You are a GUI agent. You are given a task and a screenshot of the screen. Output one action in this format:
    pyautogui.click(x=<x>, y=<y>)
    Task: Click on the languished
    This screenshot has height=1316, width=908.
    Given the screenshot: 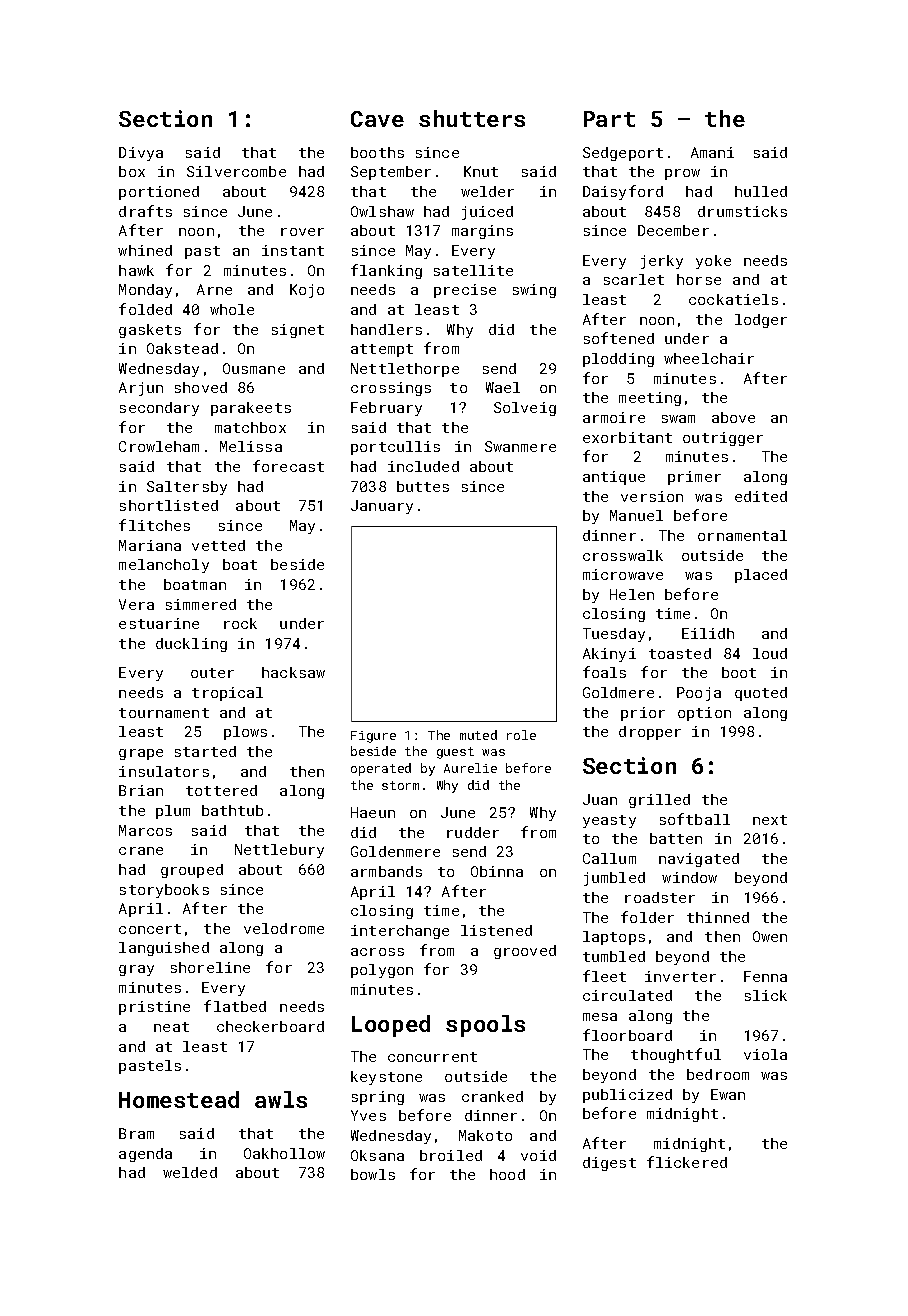 What is the action you would take?
    pyautogui.click(x=164, y=949)
